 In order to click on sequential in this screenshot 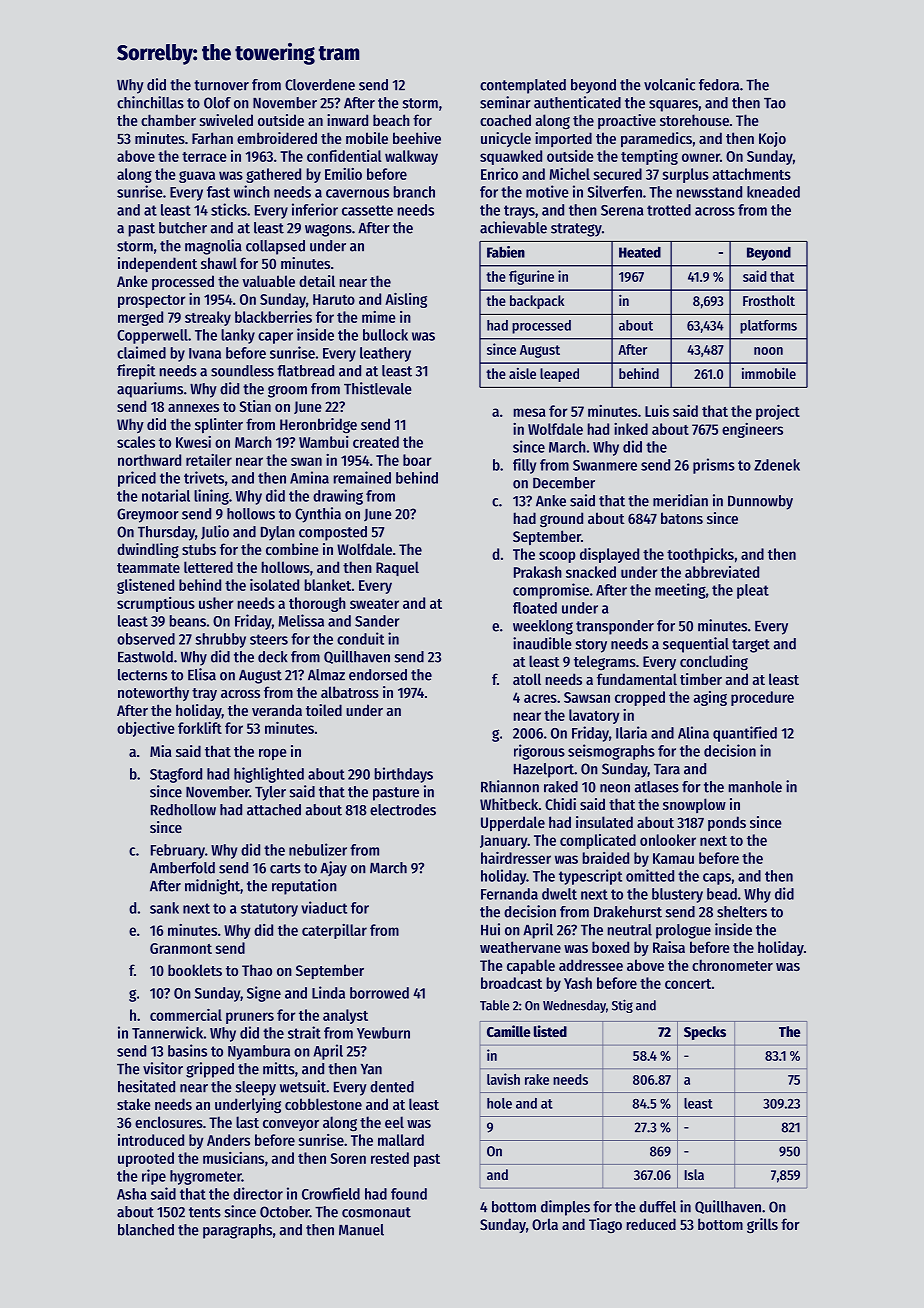, I will do `click(696, 645)`.
